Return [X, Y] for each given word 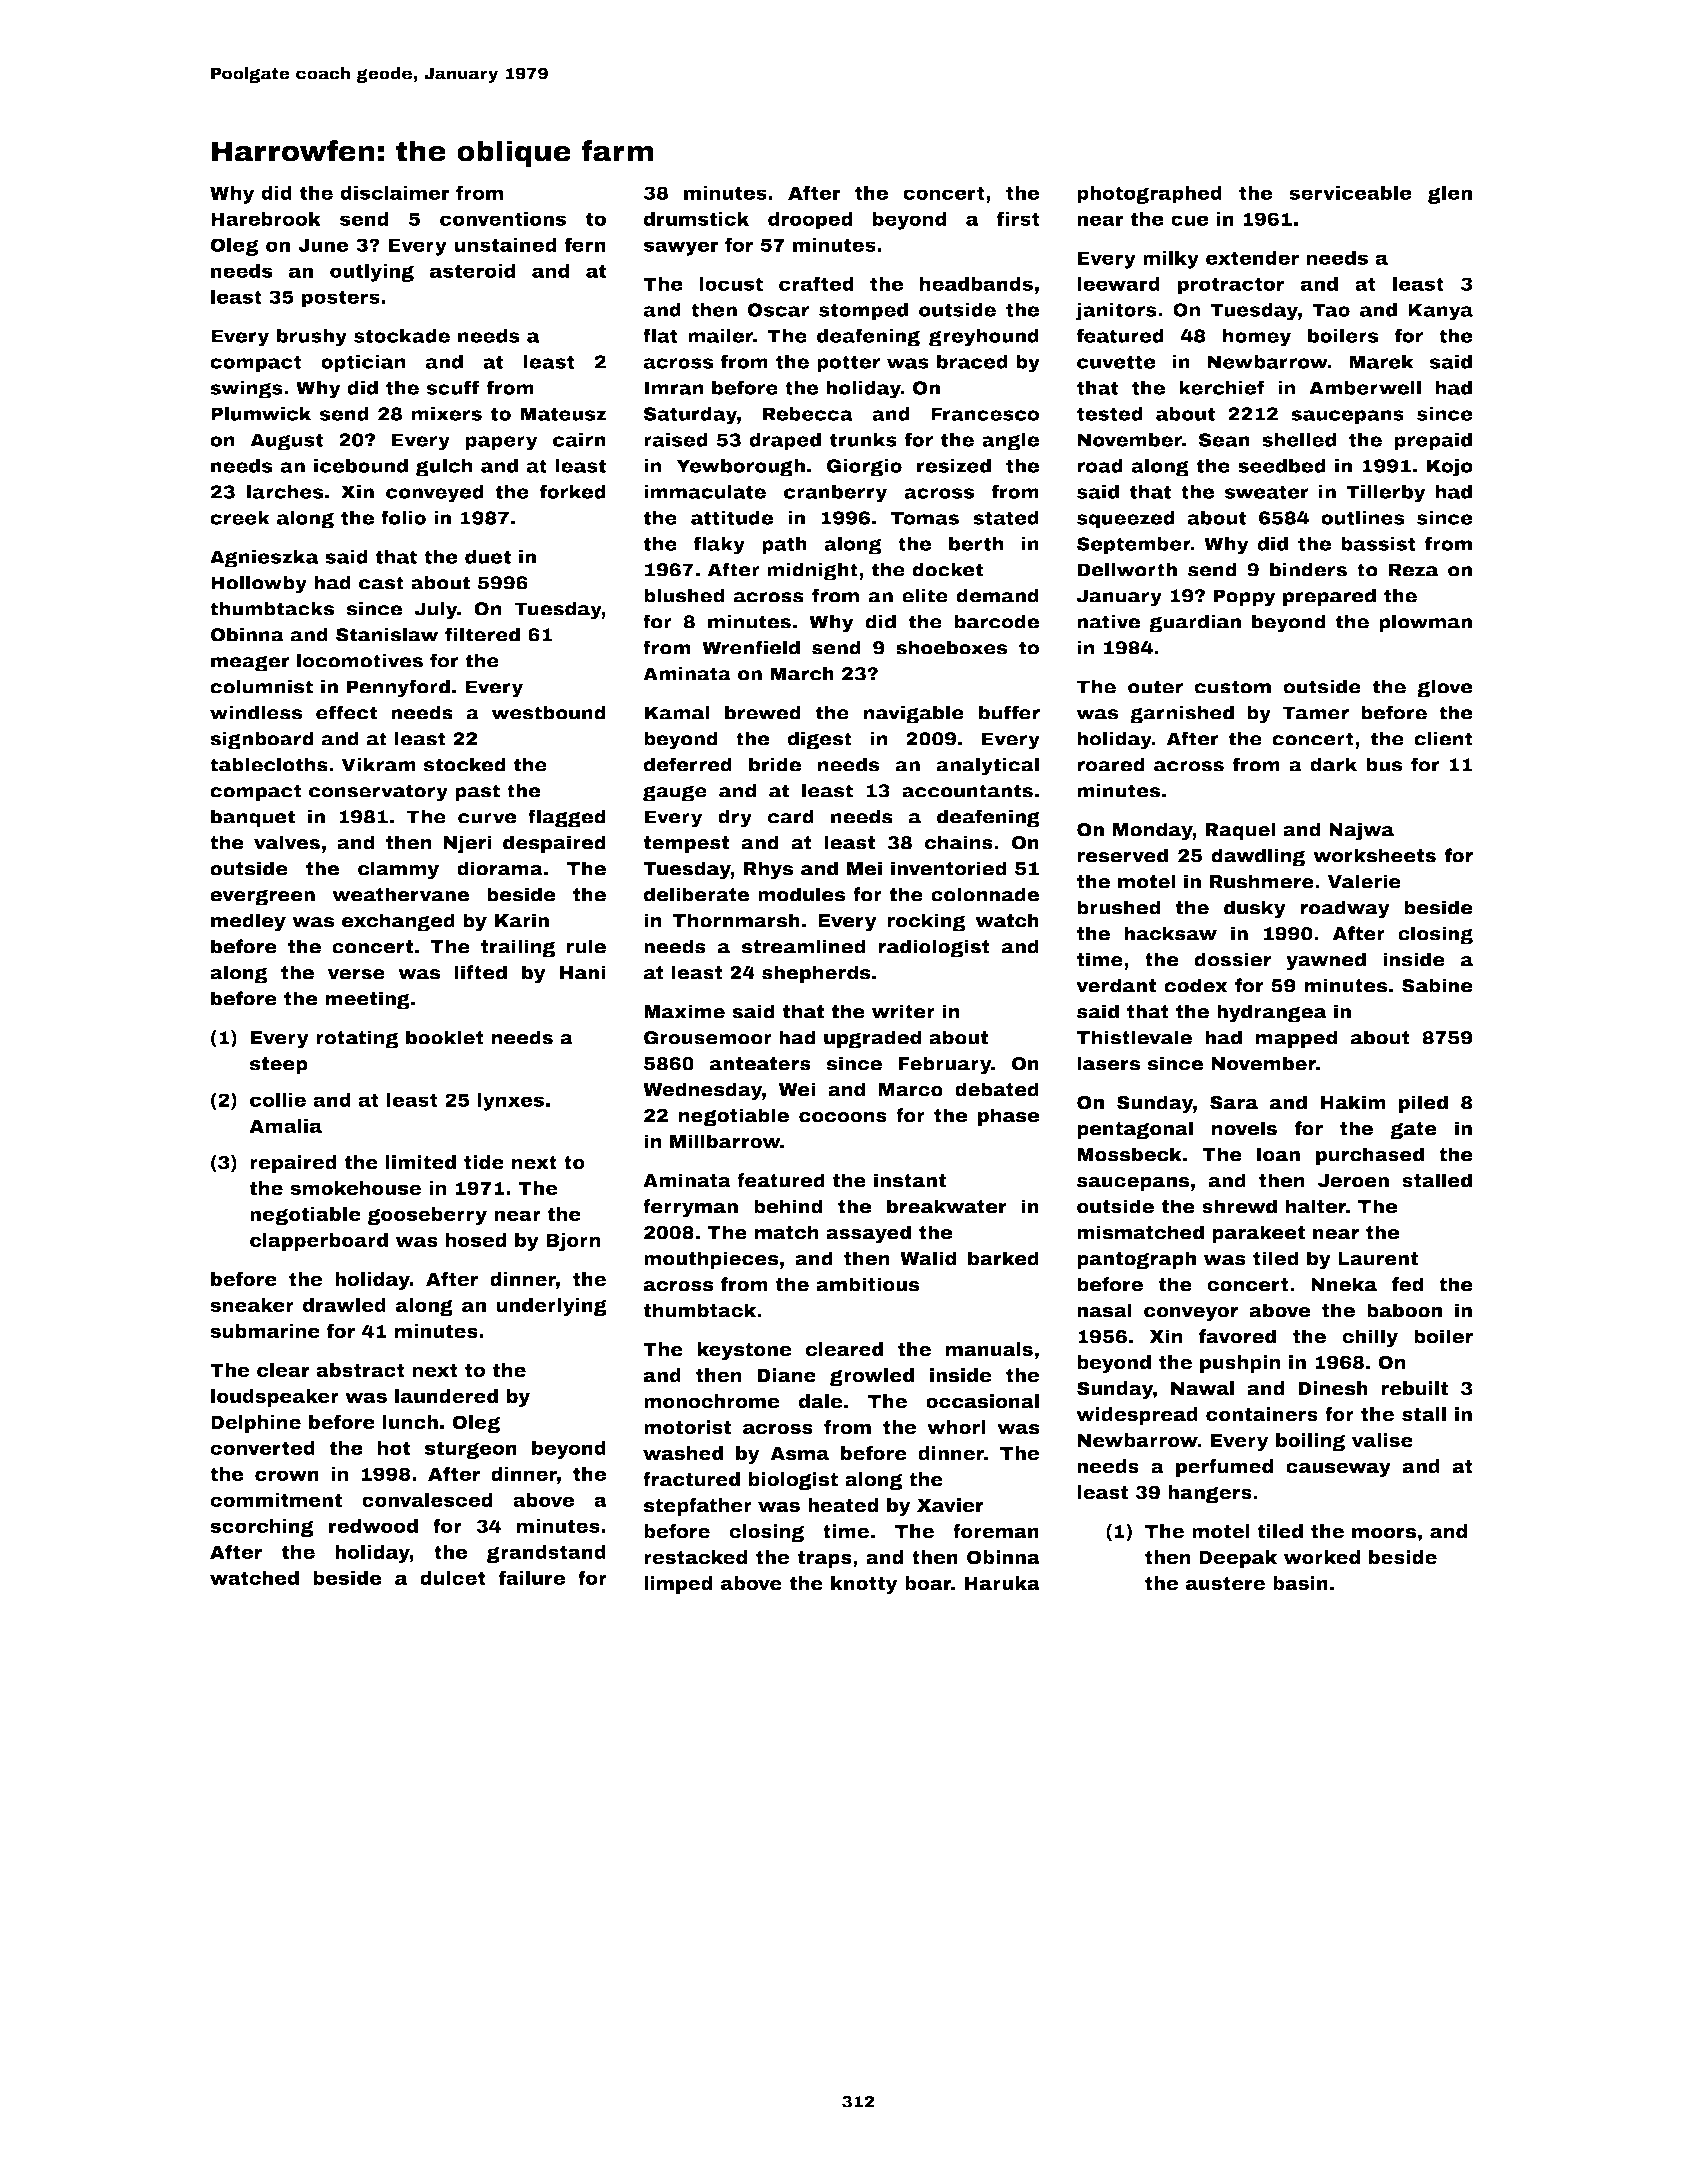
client [1443, 738]
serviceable [1350, 193]
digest [820, 740]
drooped [810, 221]
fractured [691, 1479]
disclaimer [395, 193]
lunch [410, 1422]
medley [248, 922]
